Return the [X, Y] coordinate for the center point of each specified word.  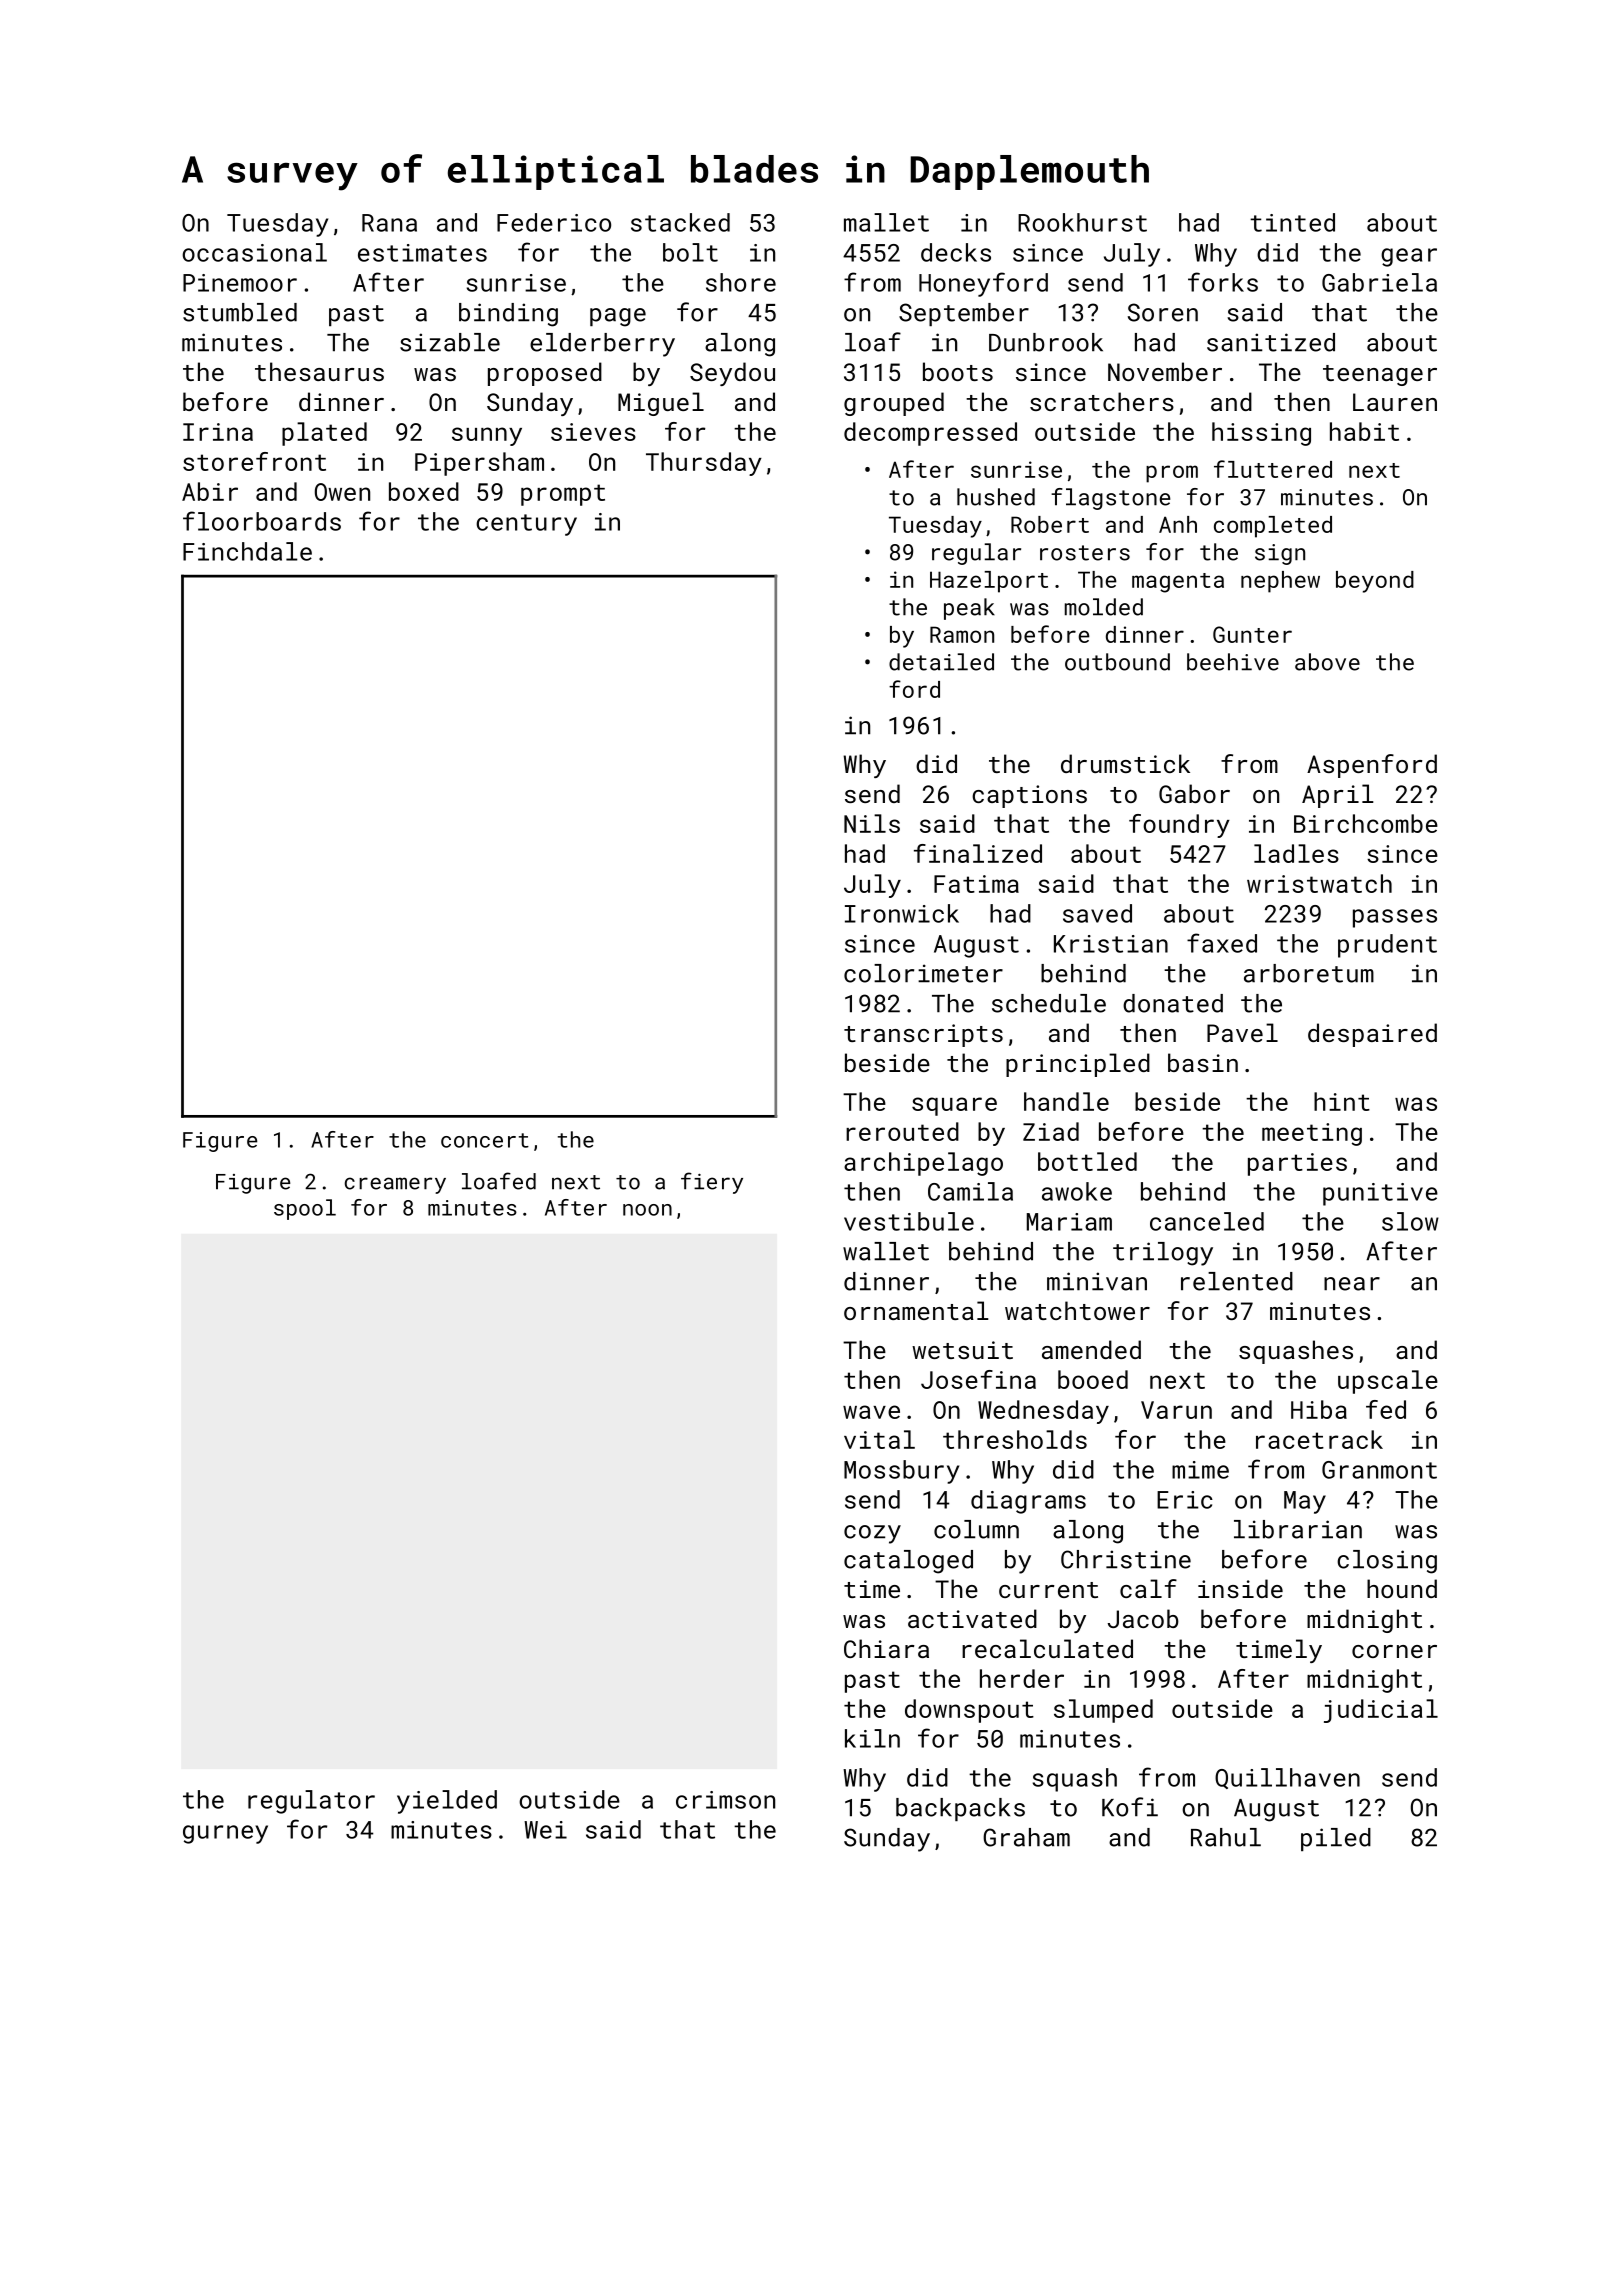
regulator [311, 1802]
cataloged [908, 1562]
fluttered [1273, 469]
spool [305, 1209]
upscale [1388, 1382]
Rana [389, 223]
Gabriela [1379, 282]
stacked [680, 222]
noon [647, 1210]
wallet [886, 1251]
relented [1237, 1281]
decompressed [930, 434]
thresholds [1015, 1439]
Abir [210, 491]
